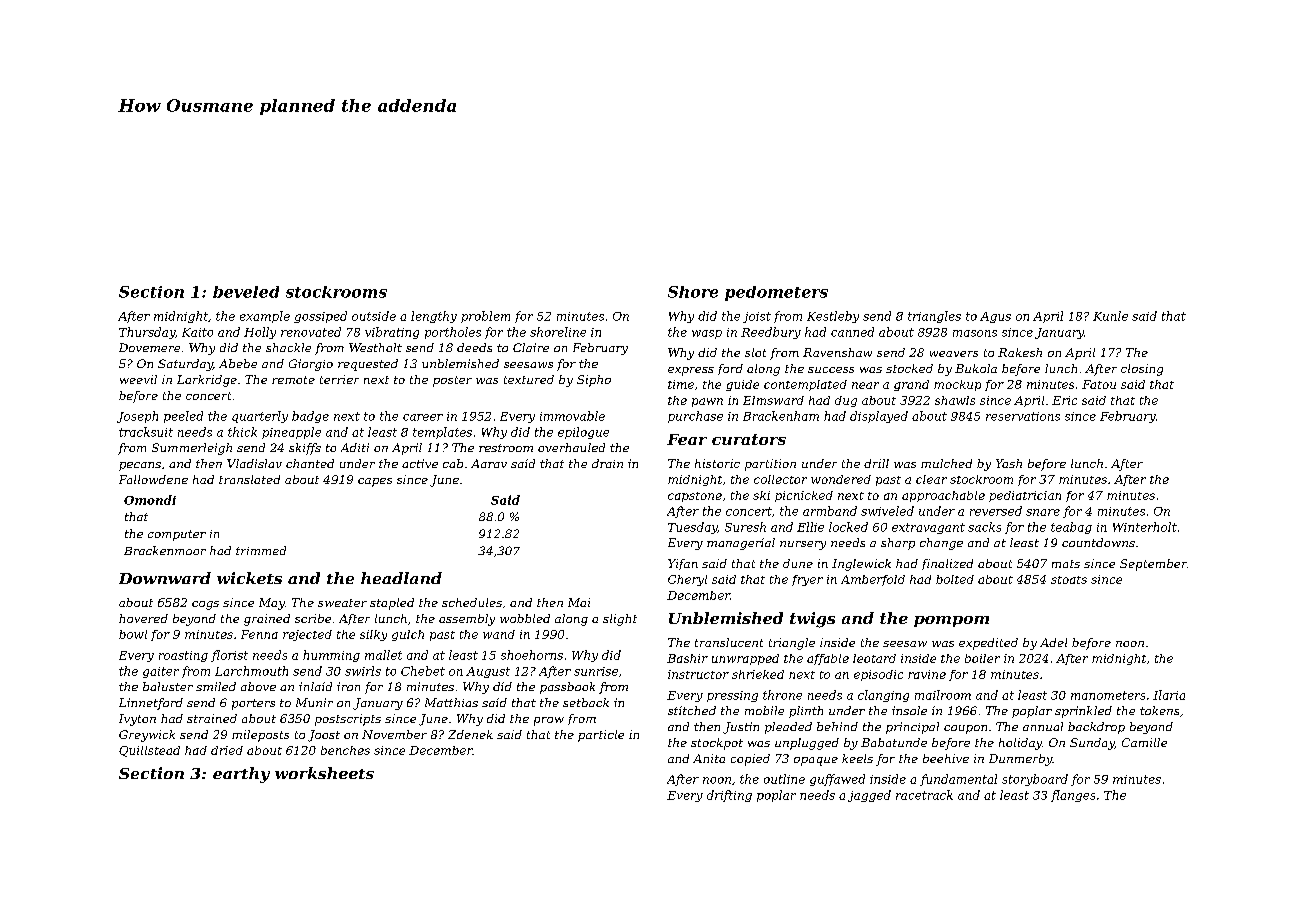 This screenshot has height=924, width=1308. Describe the element at coordinates (1169, 695) in the screenshot. I see `Ilaria` at that location.
